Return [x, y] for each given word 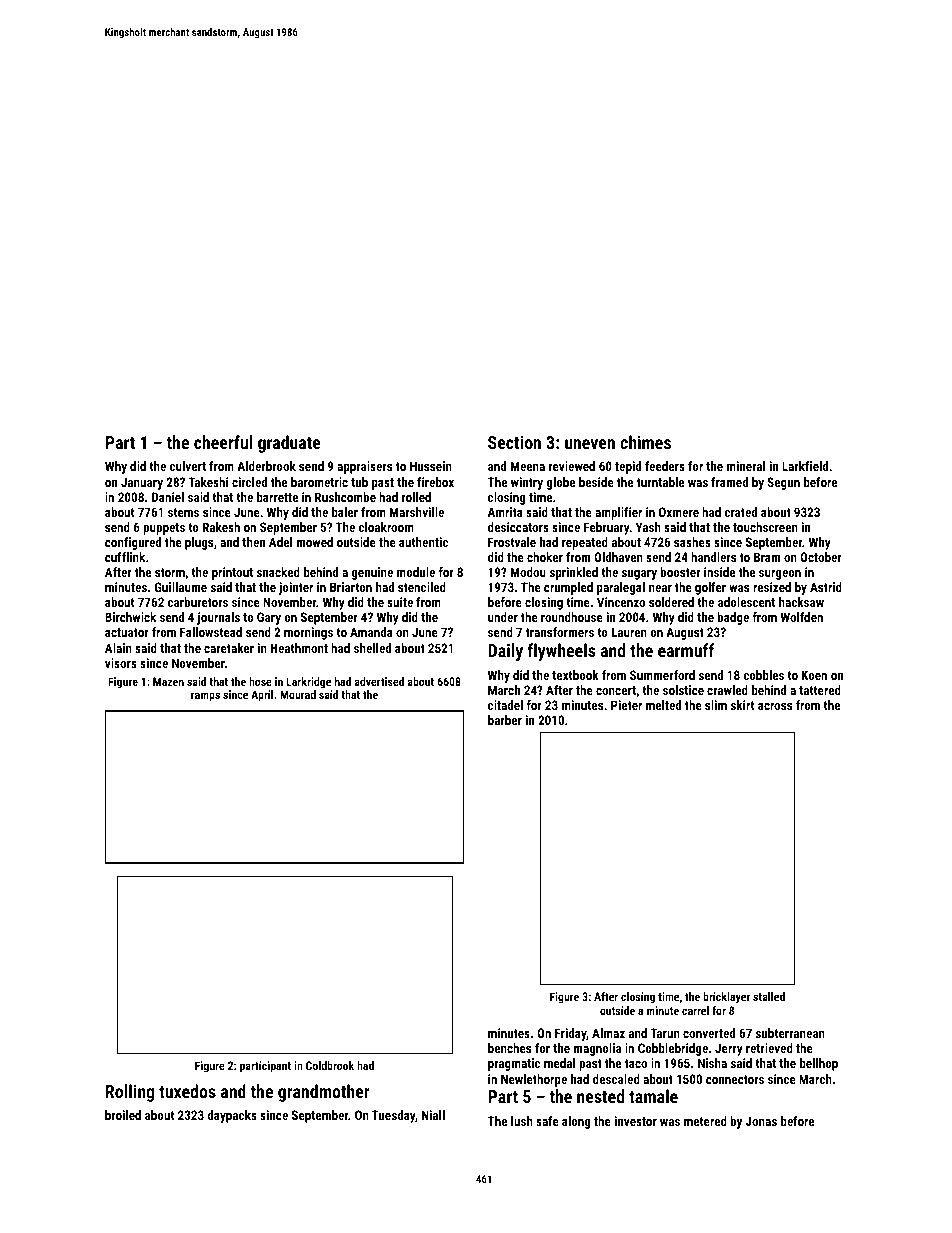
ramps [205, 697]
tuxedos [187, 1091]
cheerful [223, 442]
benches [509, 1048]
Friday [571, 1034]
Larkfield [805, 466]
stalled [769, 996]
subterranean [790, 1033]
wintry [527, 483]
